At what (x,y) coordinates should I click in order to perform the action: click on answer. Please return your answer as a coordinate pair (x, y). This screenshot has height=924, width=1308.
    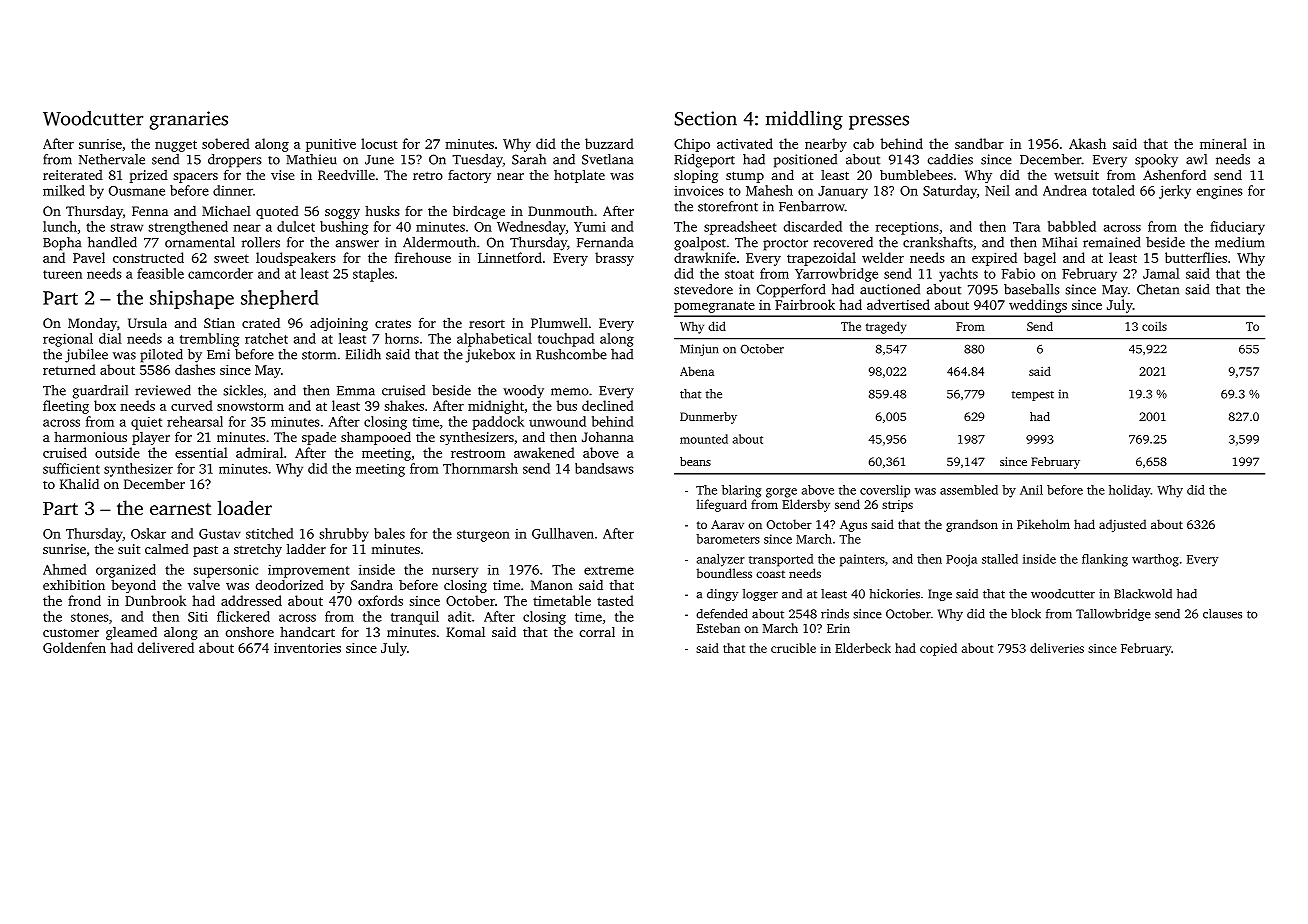
    Looking at the image, I should click on (357, 244).
